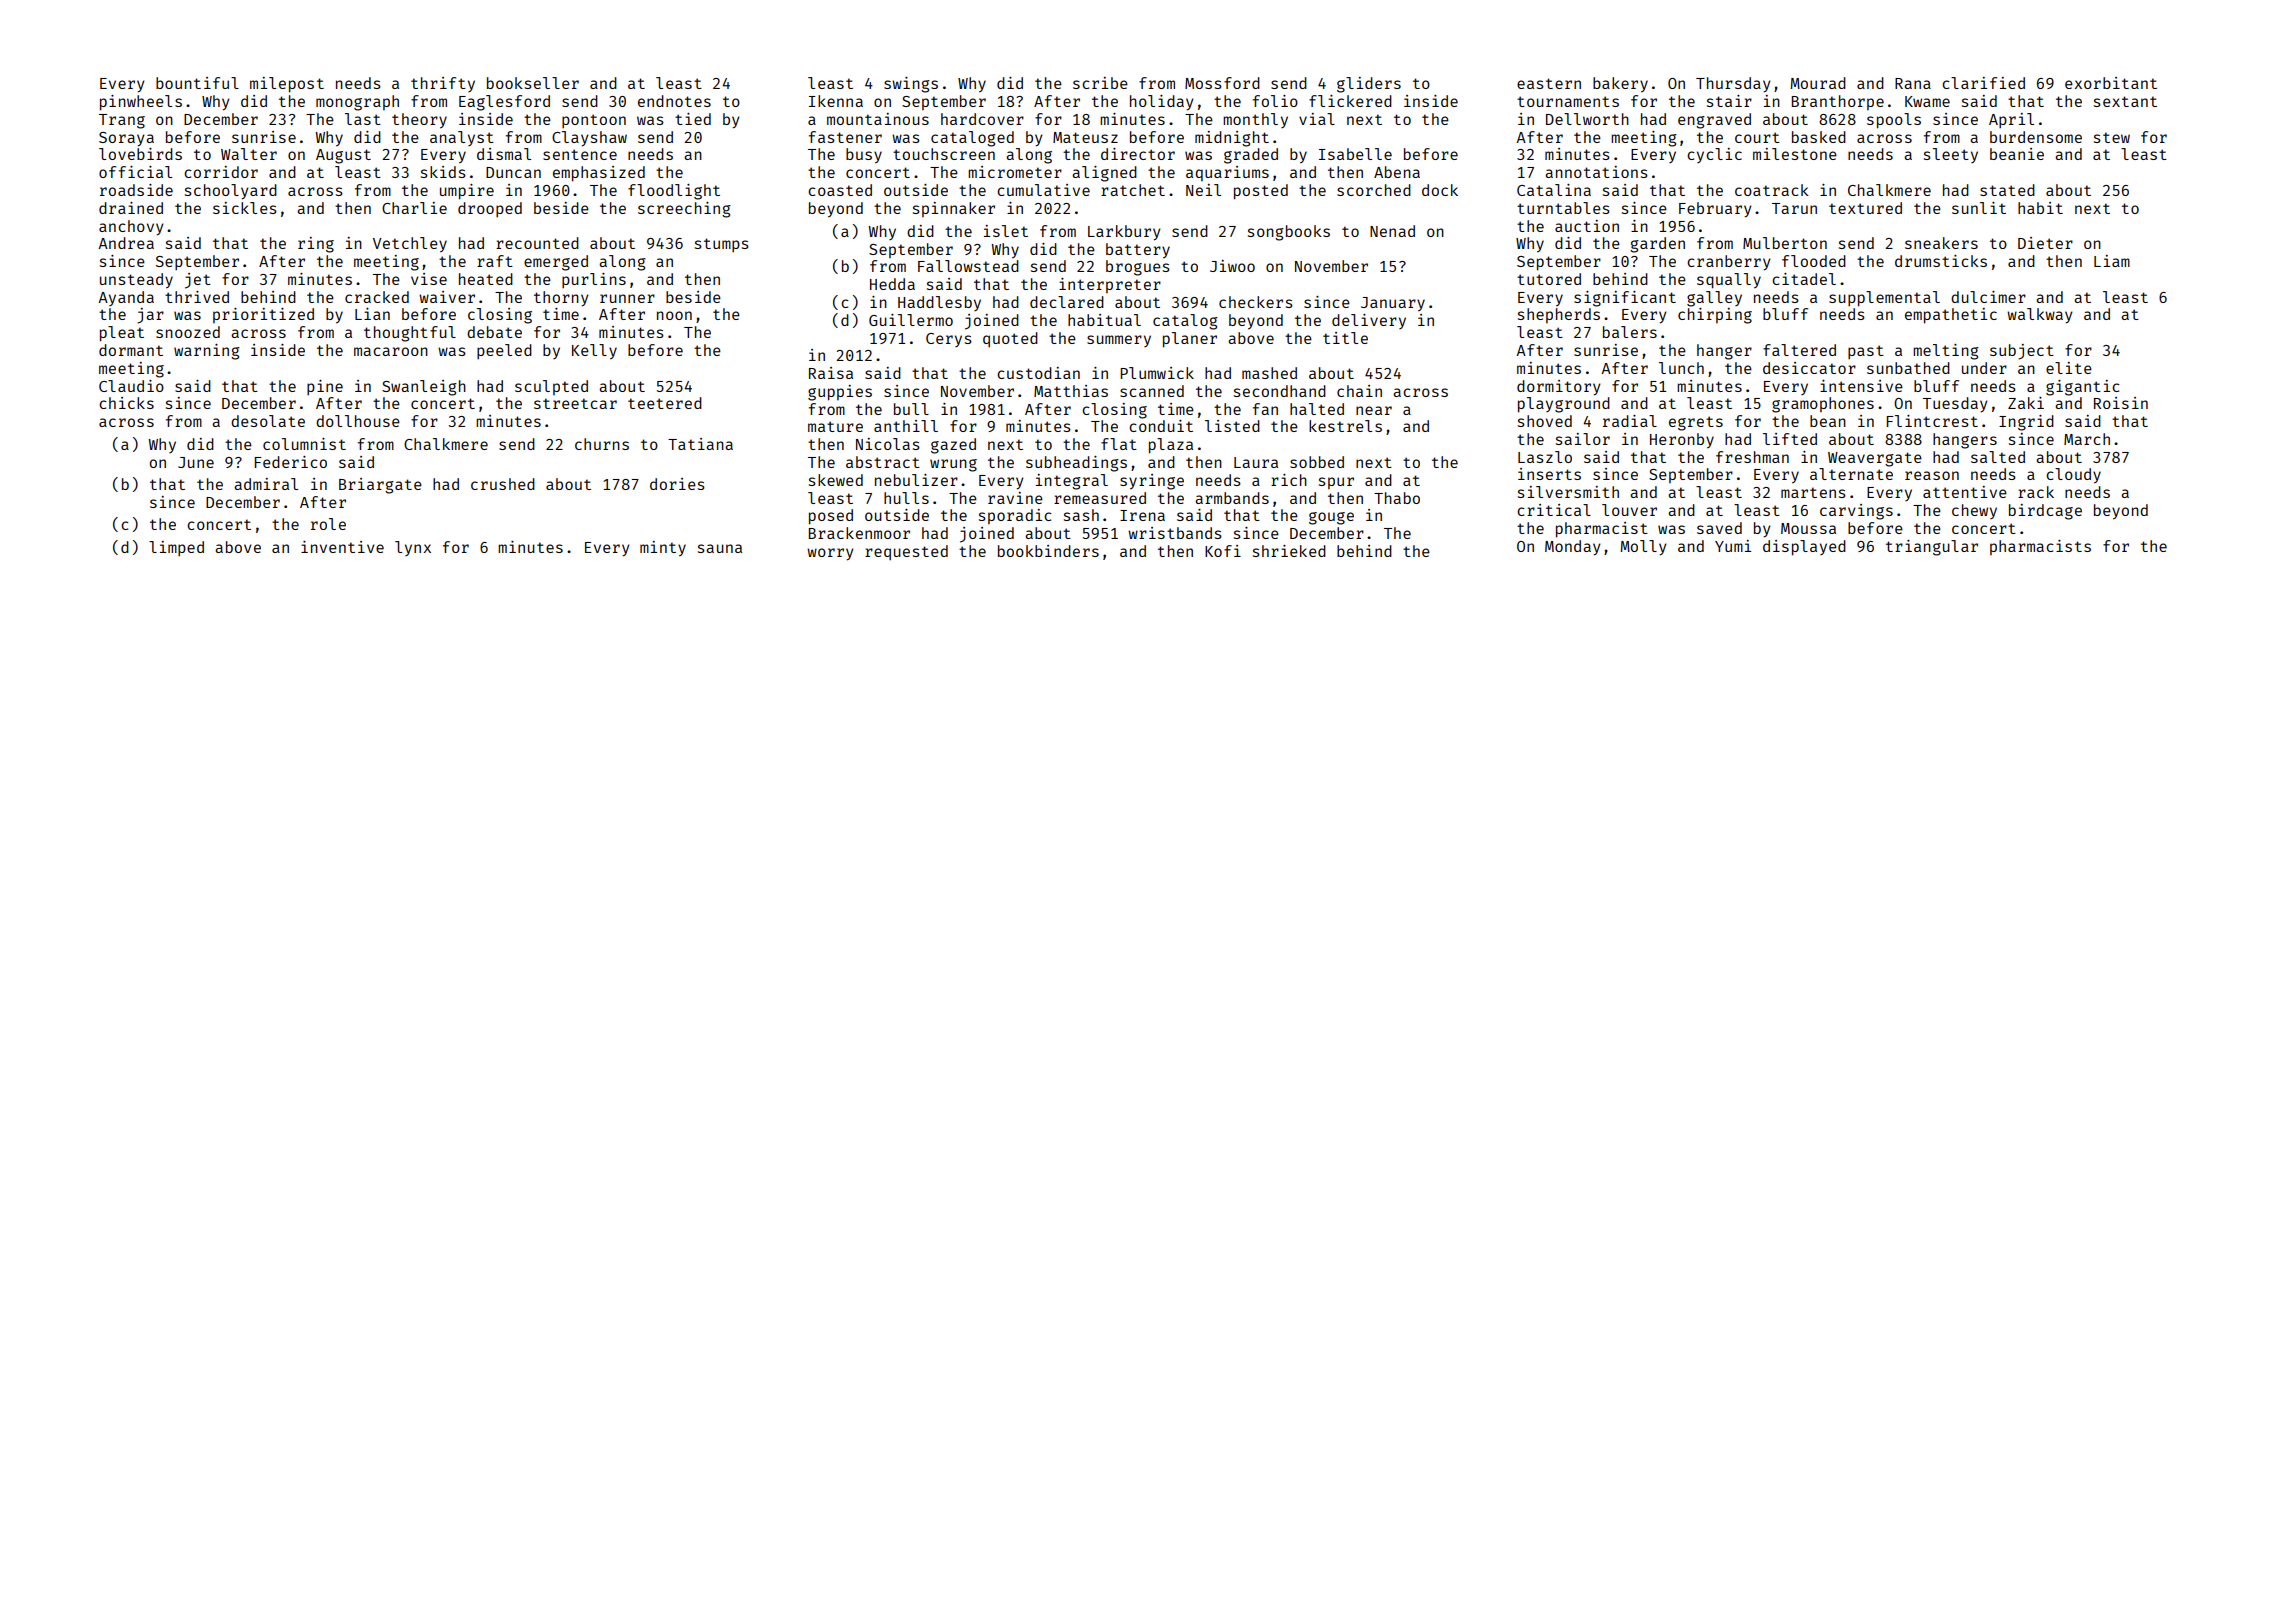  What do you see at coordinates (1983, 83) in the screenshot?
I see `clarified` at bounding box center [1983, 83].
